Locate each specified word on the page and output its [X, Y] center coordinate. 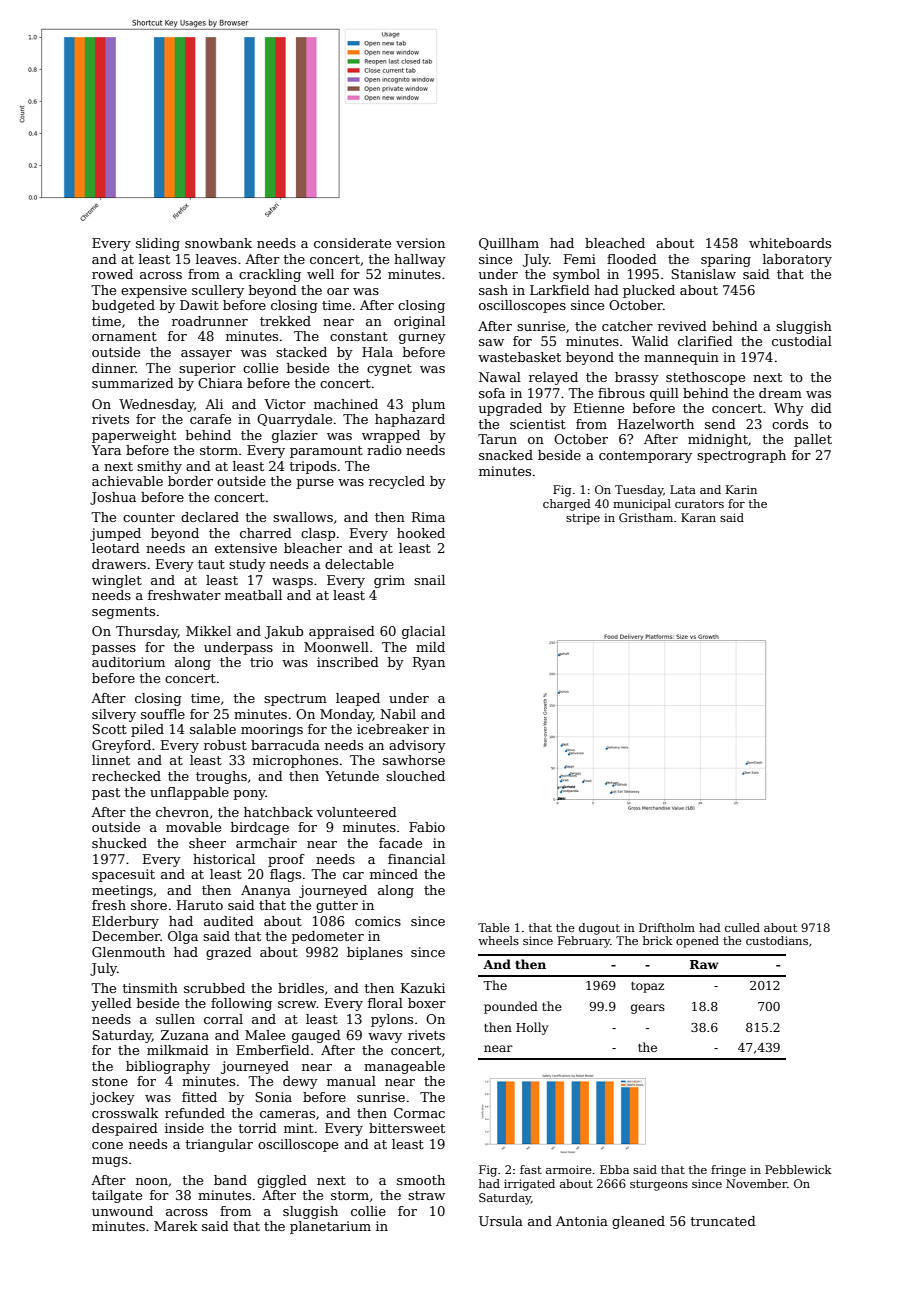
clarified [705, 341]
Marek [176, 1226]
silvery [114, 715]
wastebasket [519, 357]
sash [493, 290]
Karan [698, 517]
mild [430, 647]
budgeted [123, 306]
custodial [802, 341]
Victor [285, 404]
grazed [229, 953]
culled [742, 927]
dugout [599, 929]
